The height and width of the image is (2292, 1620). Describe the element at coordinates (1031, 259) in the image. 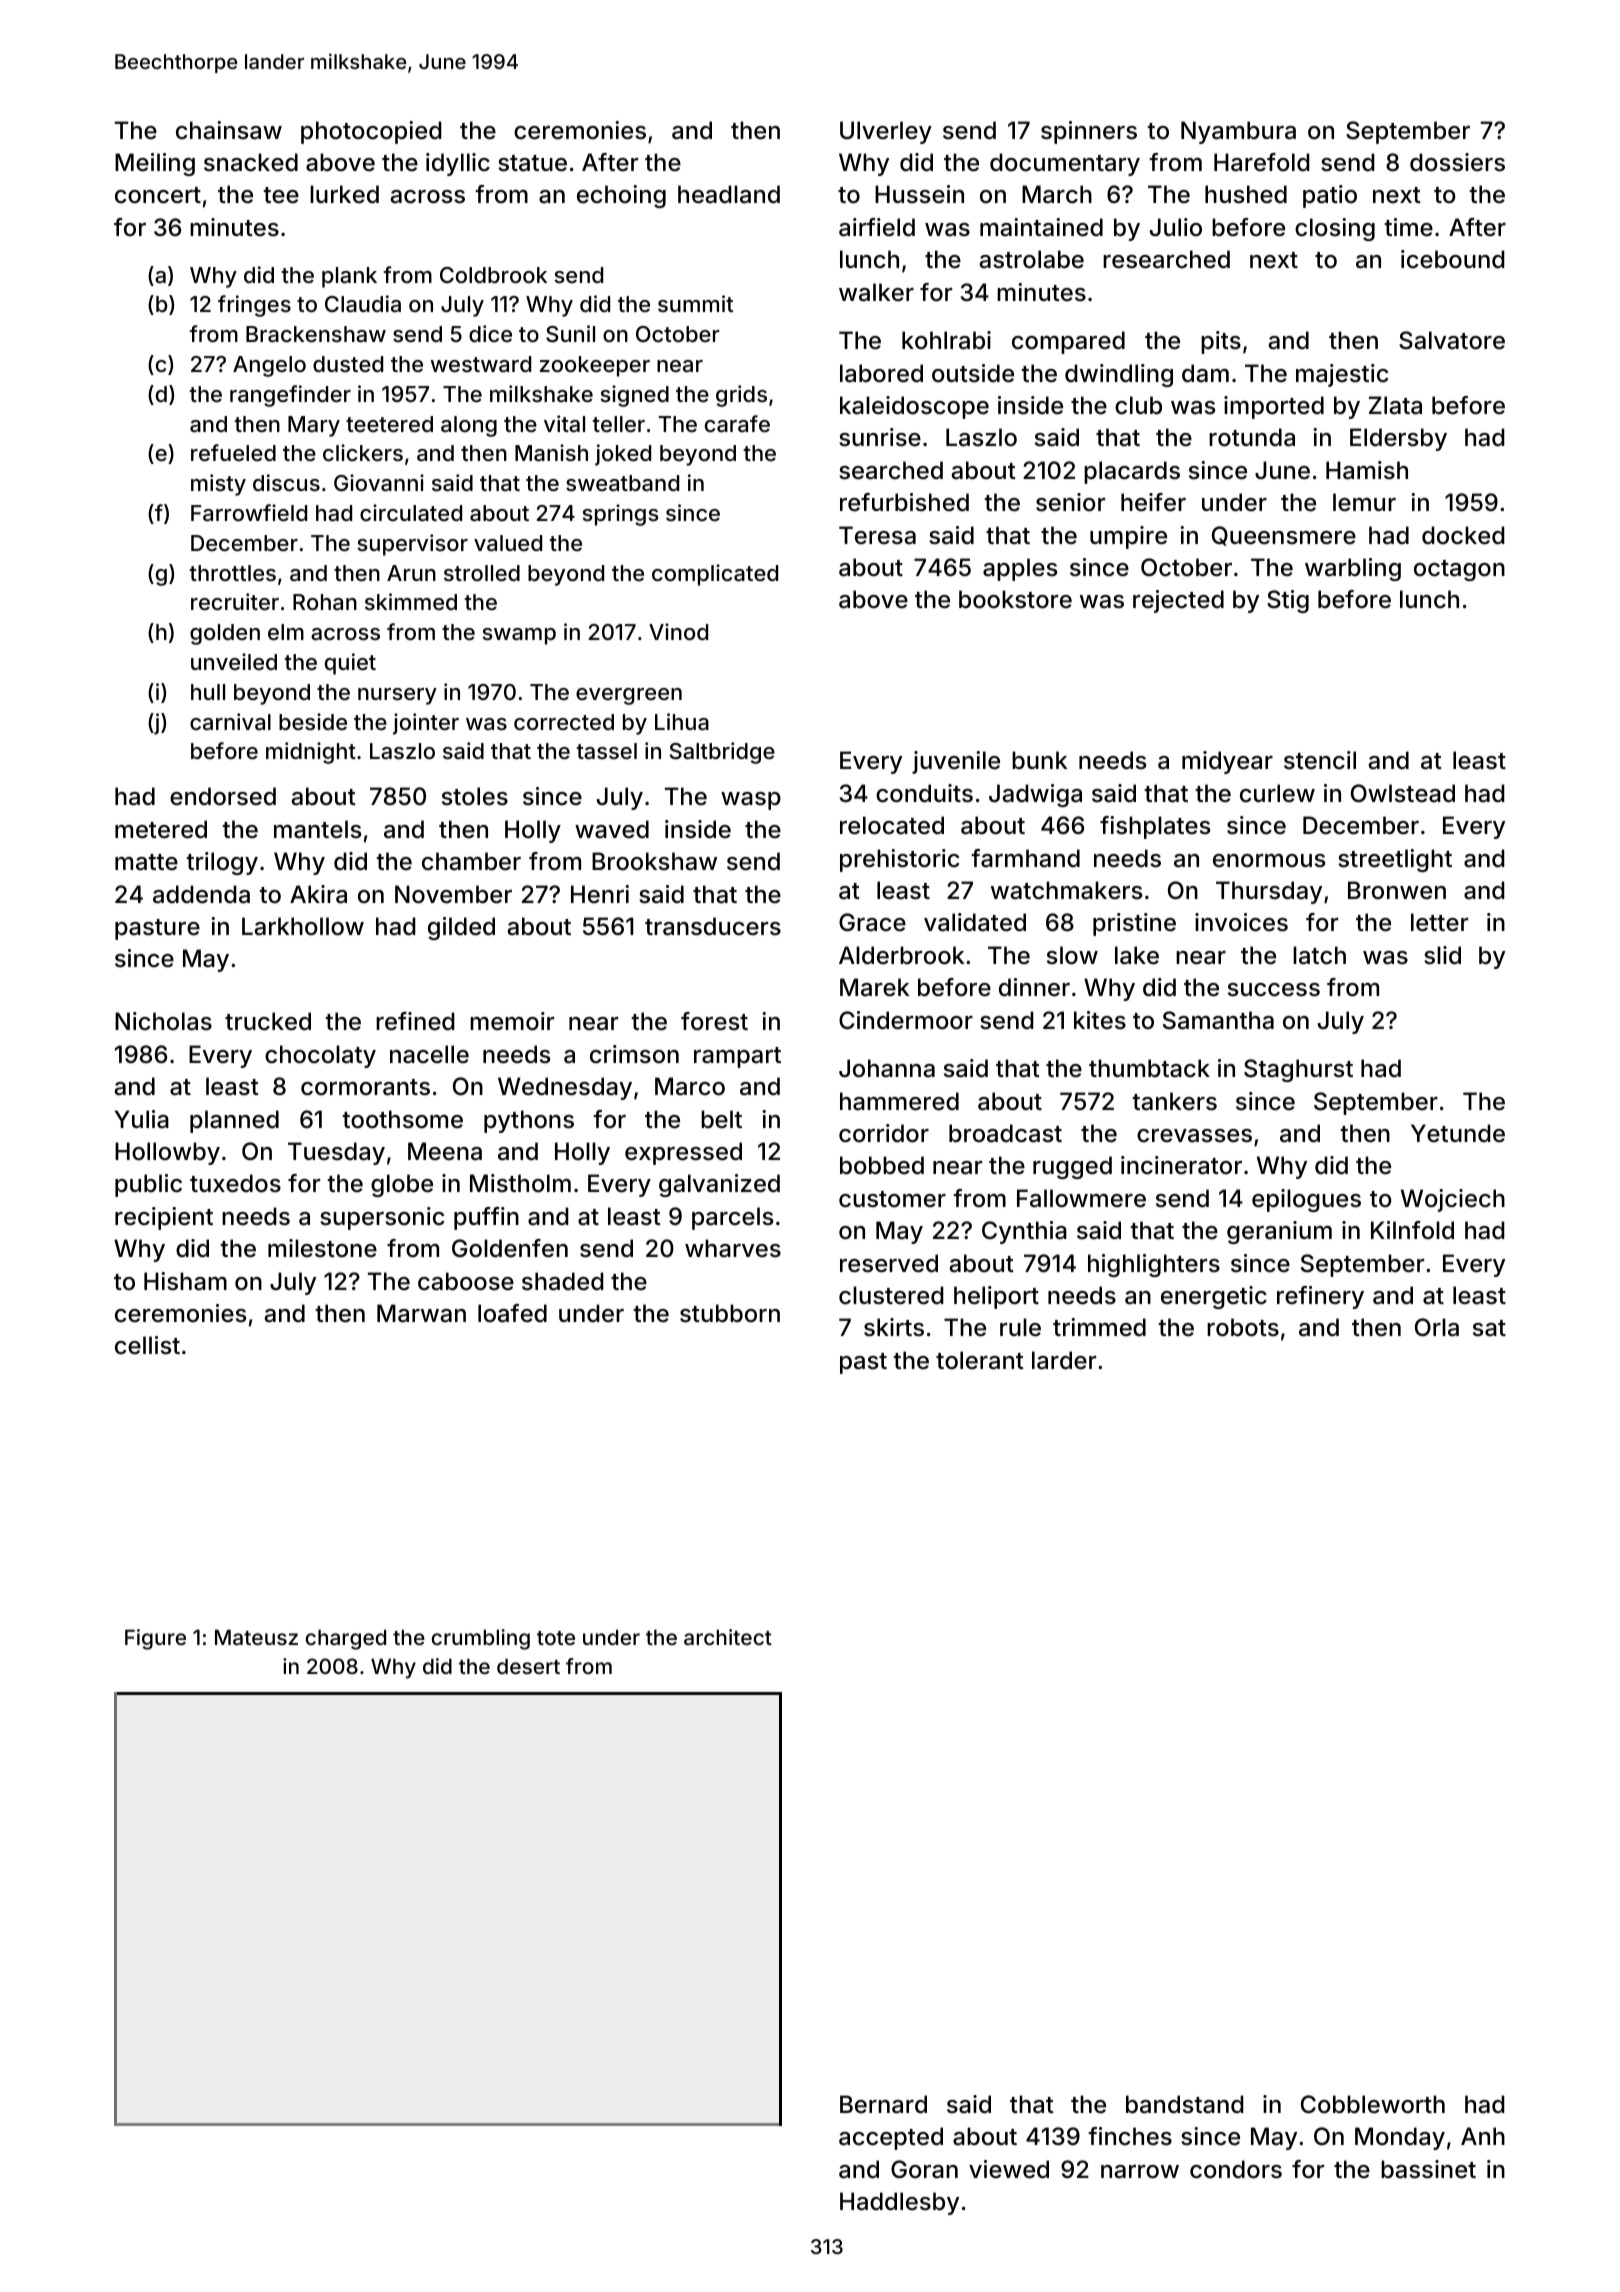

I see `astrolabe` at that location.
